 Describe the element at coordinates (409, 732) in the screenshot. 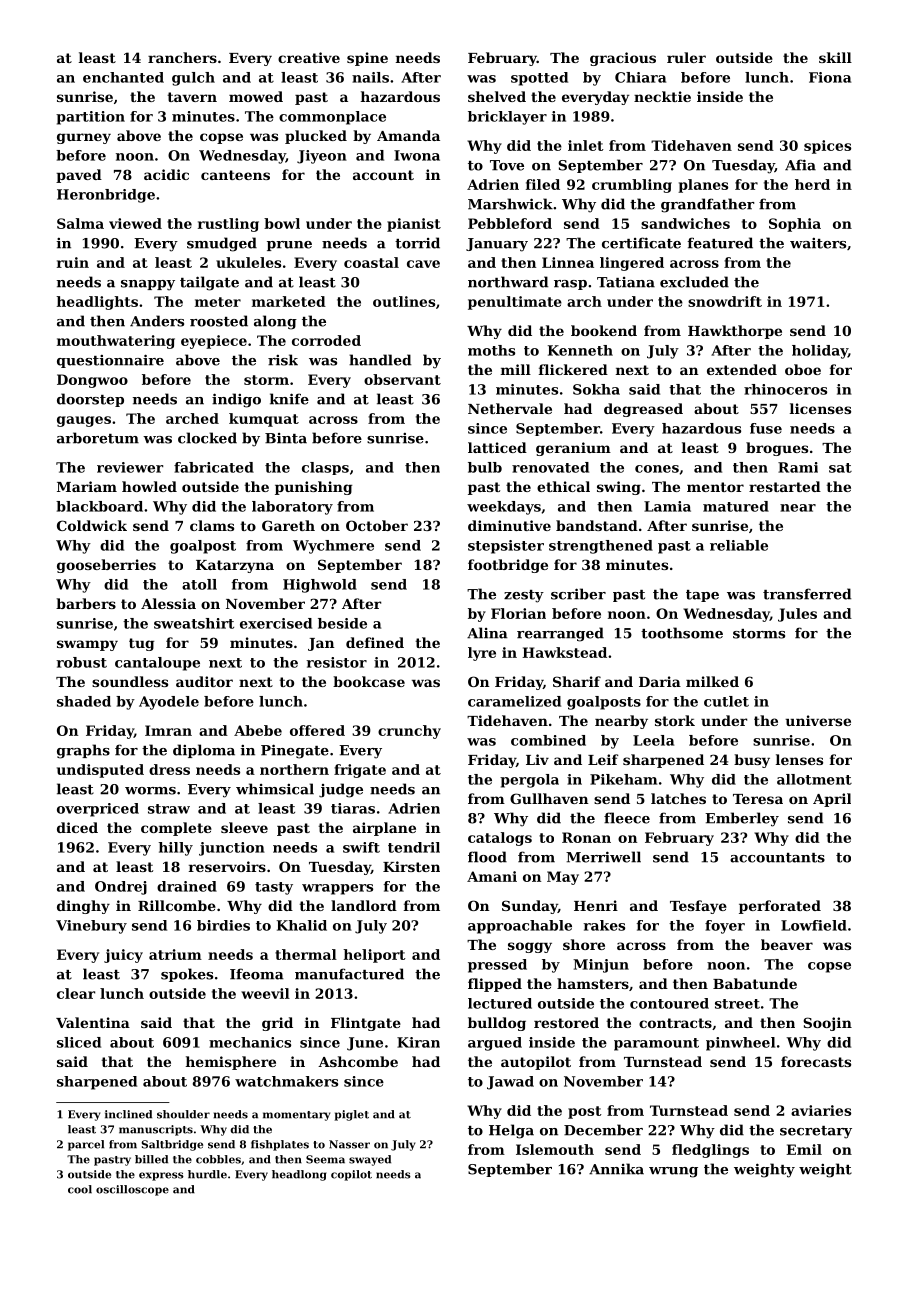

I see `crunchy` at that location.
